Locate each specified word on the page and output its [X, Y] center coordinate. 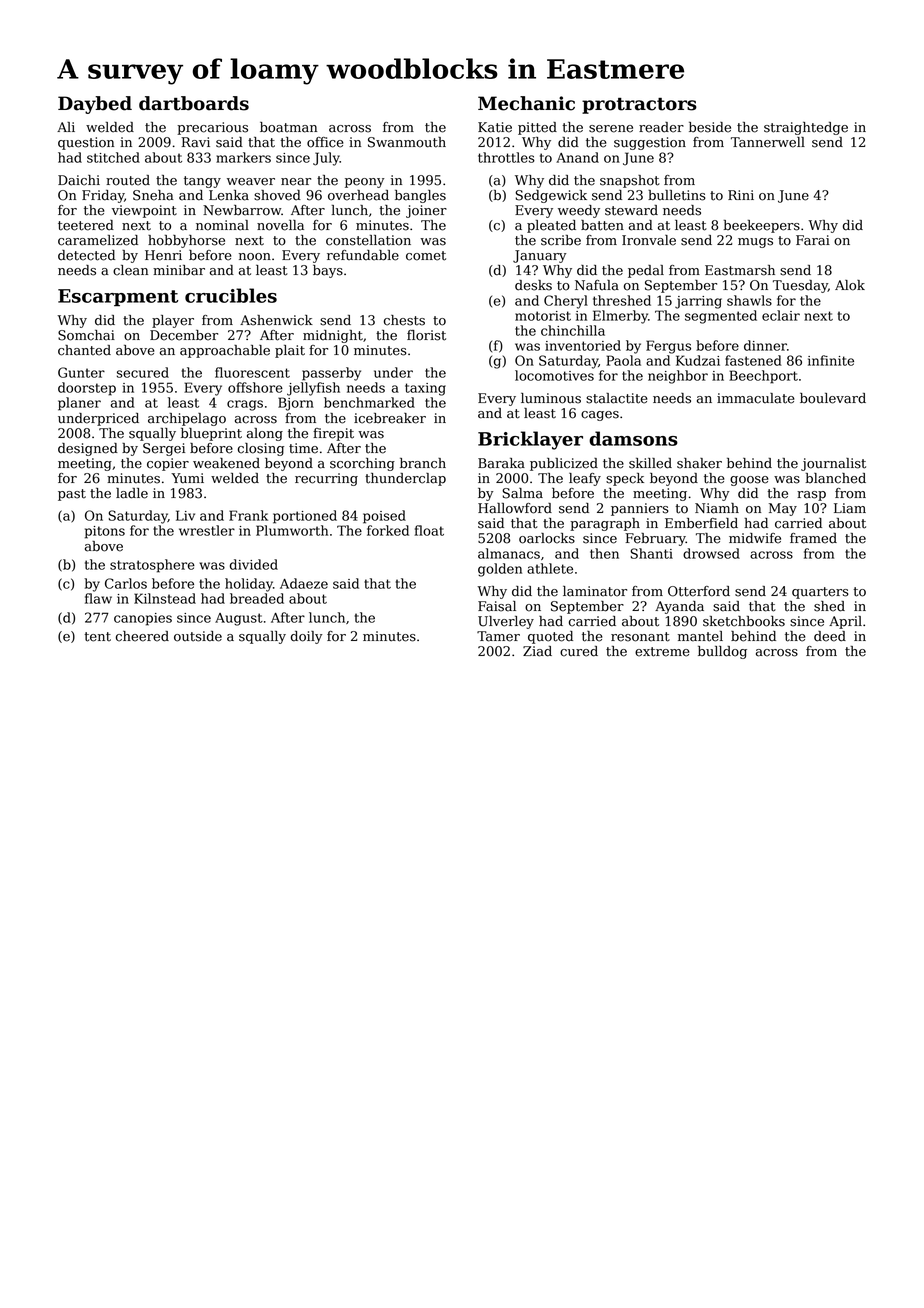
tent [97, 637]
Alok [850, 285]
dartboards [194, 103]
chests [404, 320]
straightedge [806, 128]
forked [388, 530]
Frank [248, 515]
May [783, 509]
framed [813, 538]
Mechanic [526, 103]
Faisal [497, 606]
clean [130, 270]
